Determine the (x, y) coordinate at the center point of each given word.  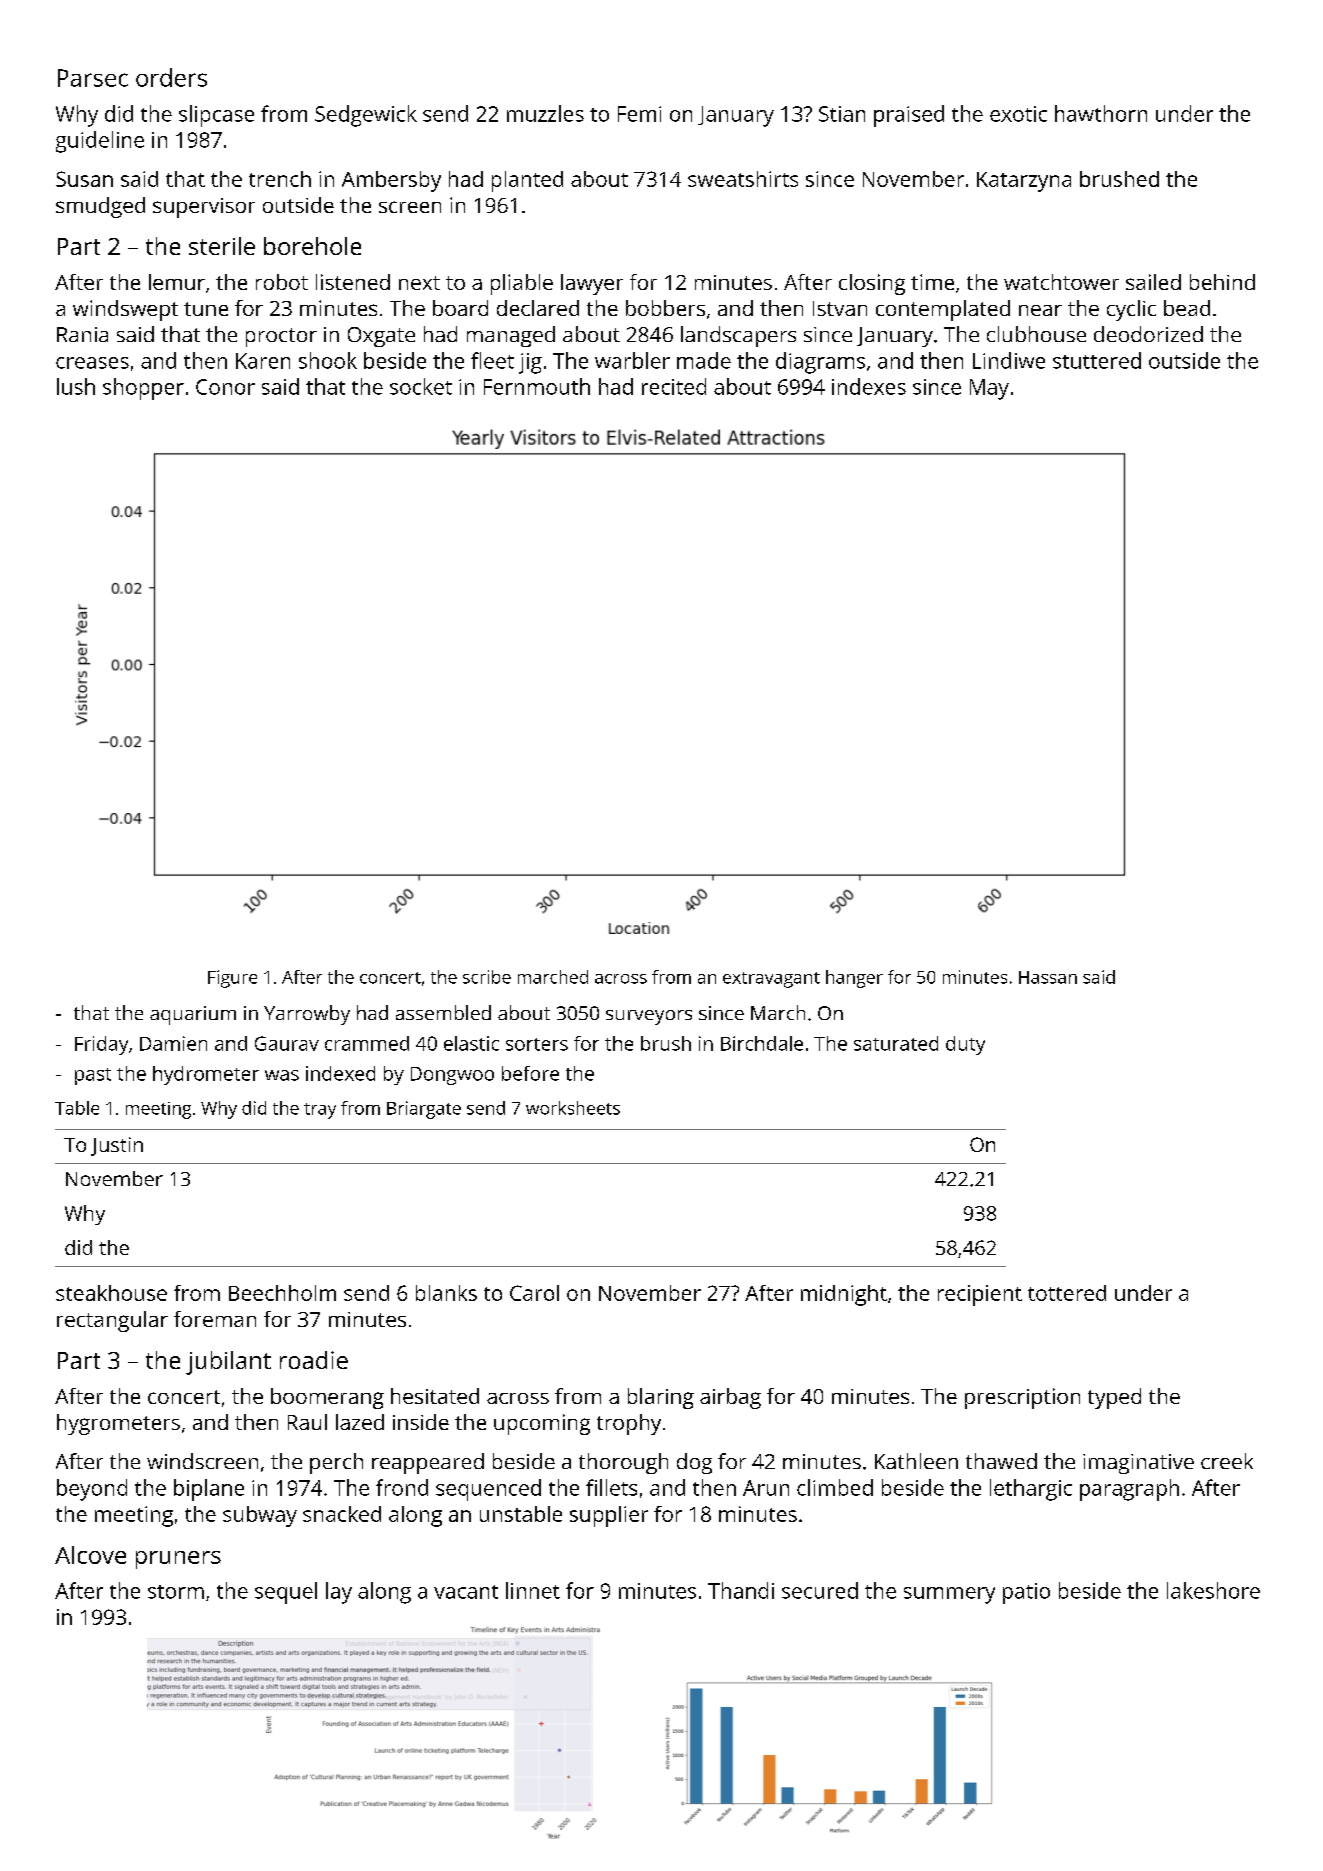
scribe (487, 977)
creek (1227, 1461)
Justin (117, 1146)
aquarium (193, 1015)
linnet (533, 1590)
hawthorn (1101, 113)
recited (674, 386)
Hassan (1048, 977)
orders (171, 77)
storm (176, 1592)
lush (76, 386)
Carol (534, 1293)
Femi (639, 114)
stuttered (1097, 360)
